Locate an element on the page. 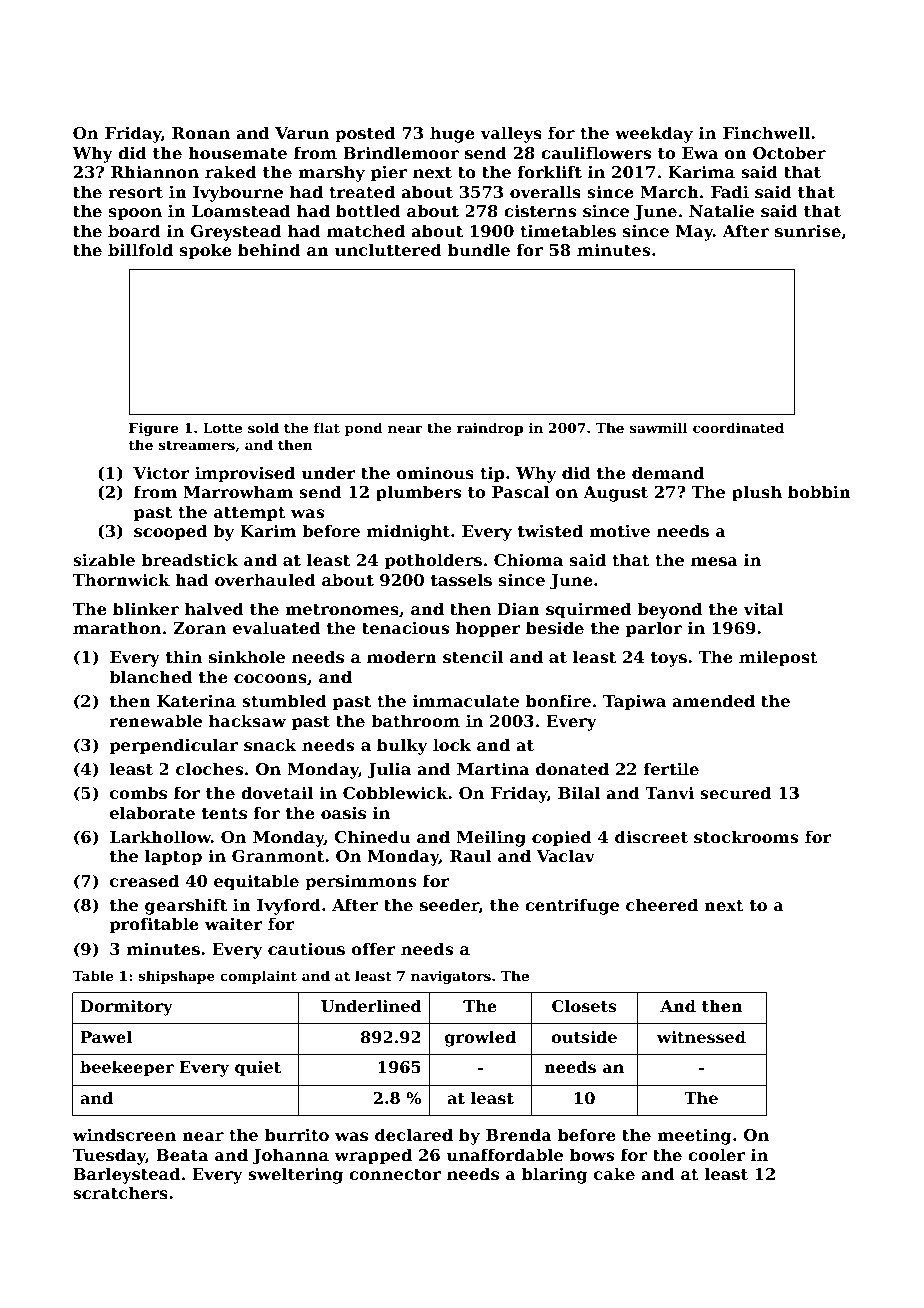 The height and width of the page is (1308, 924). sizable is located at coordinates (104, 559).
